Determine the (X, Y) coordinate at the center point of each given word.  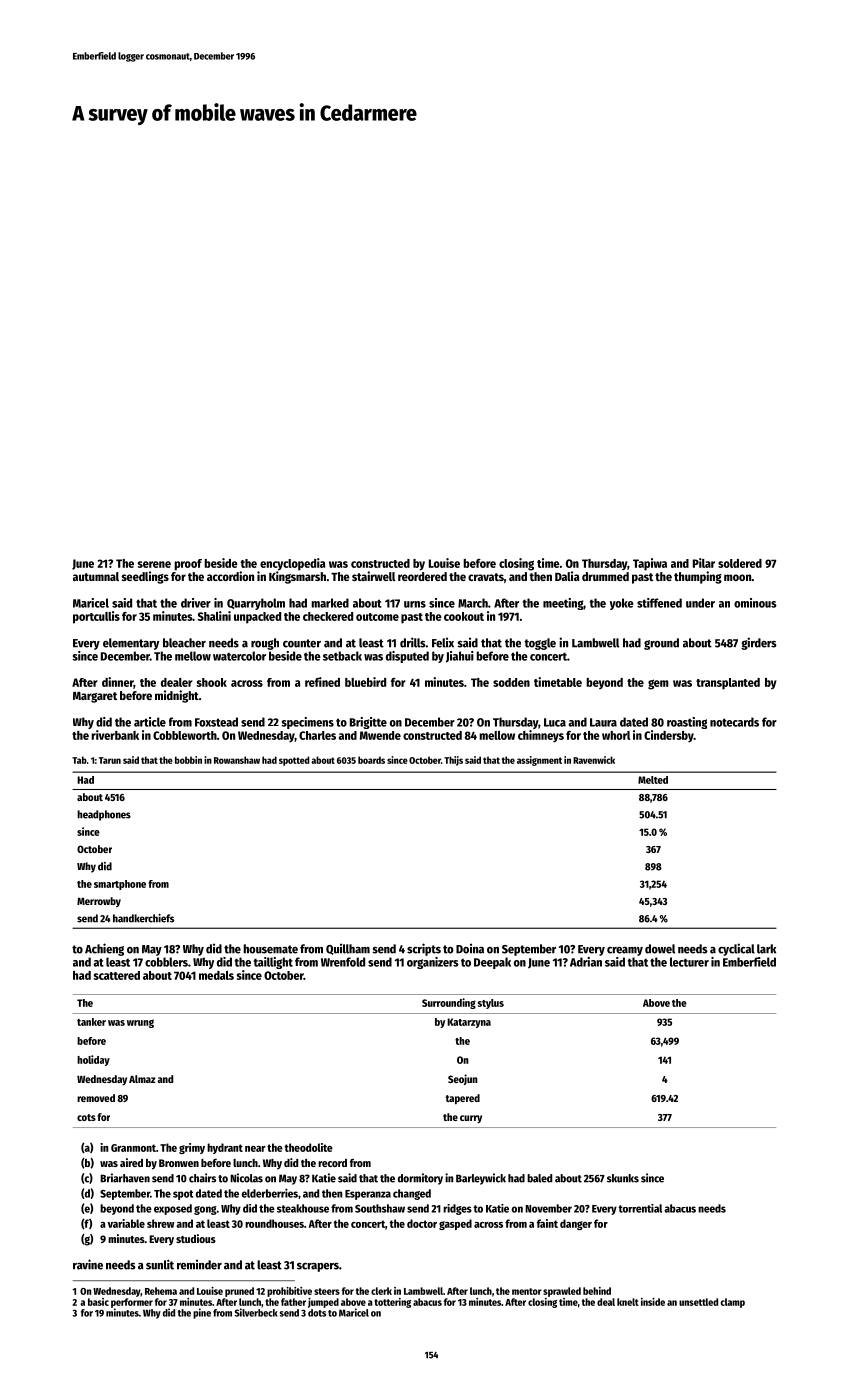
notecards (734, 722)
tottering (392, 1303)
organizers (433, 963)
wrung (140, 1023)
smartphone (120, 885)
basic (98, 1302)
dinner (118, 683)
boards (371, 760)
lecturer (689, 962)
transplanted (728, 684)
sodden (511, 682)
